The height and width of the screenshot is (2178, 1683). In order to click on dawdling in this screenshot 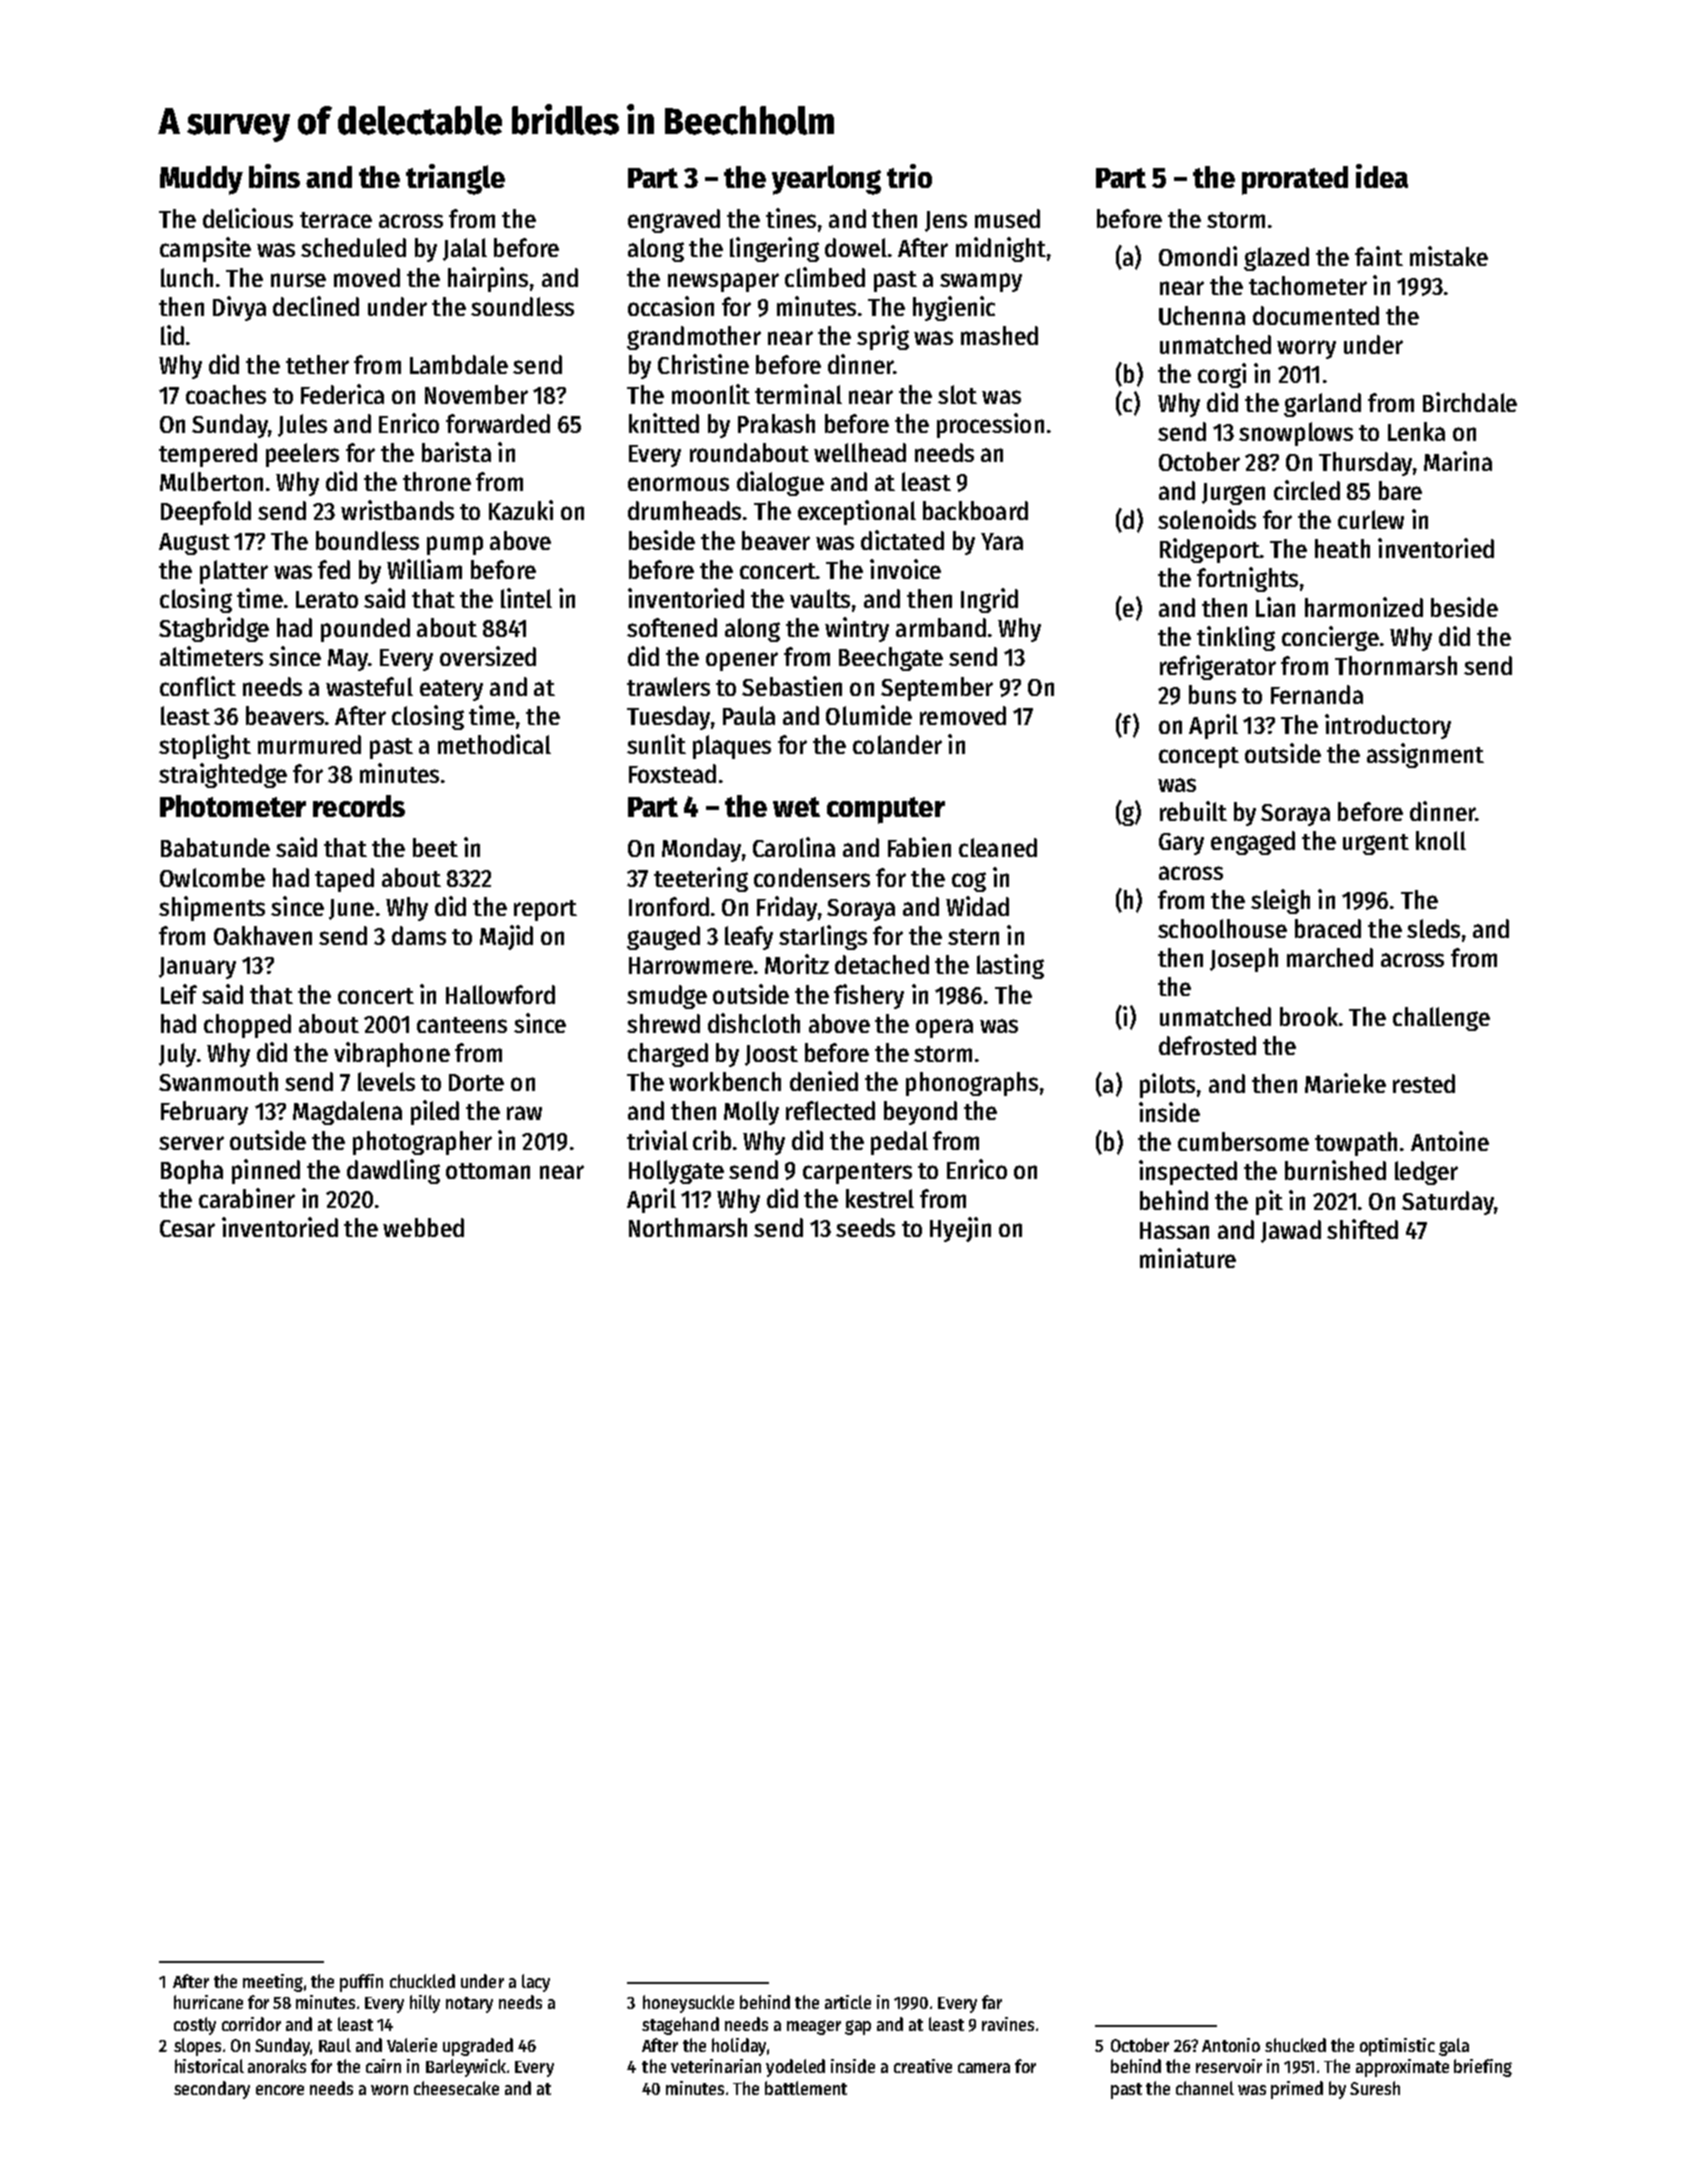, I will do `click(393, 1171)`.
